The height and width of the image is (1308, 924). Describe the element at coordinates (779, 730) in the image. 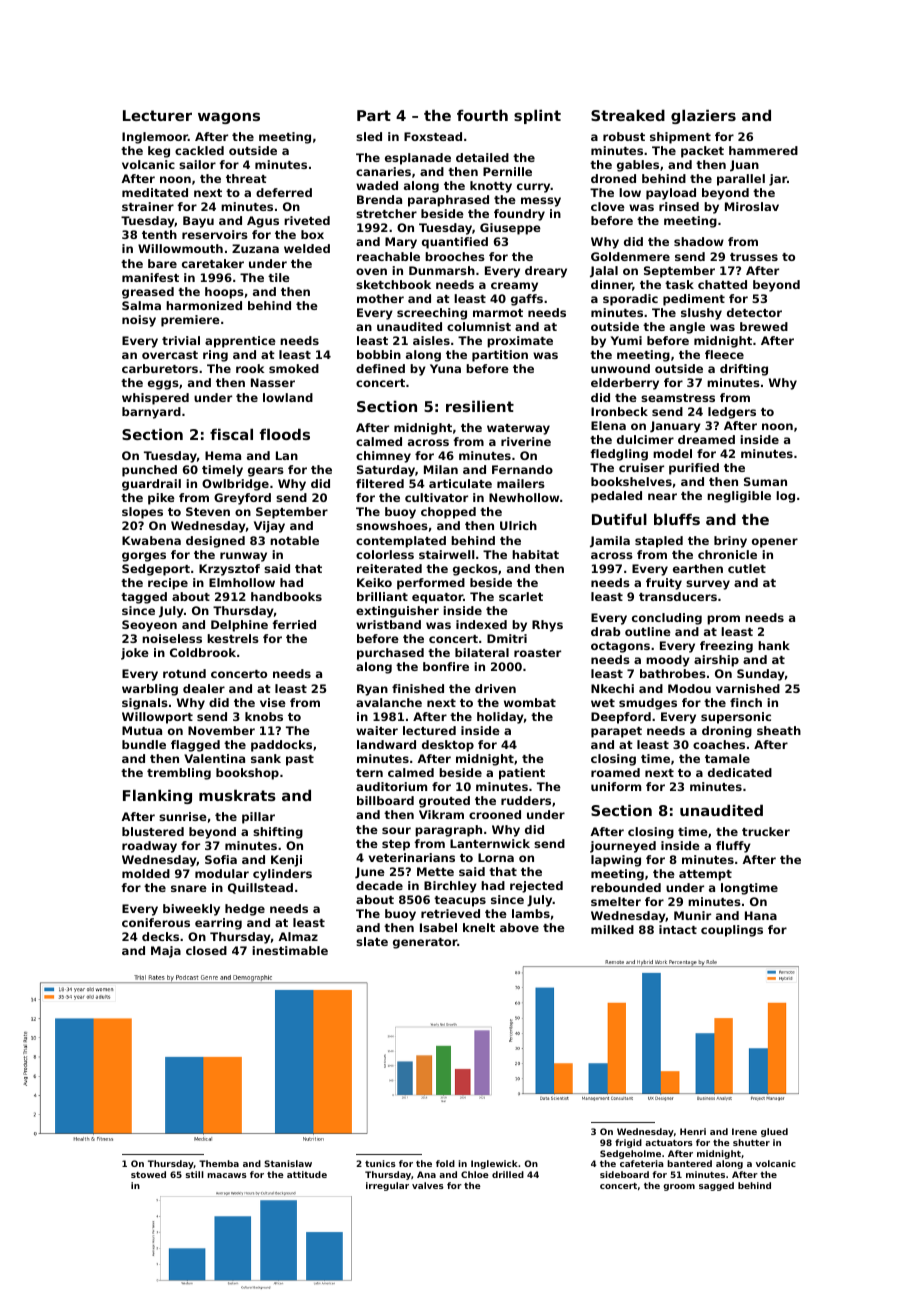

I see `sheath` at that location.
